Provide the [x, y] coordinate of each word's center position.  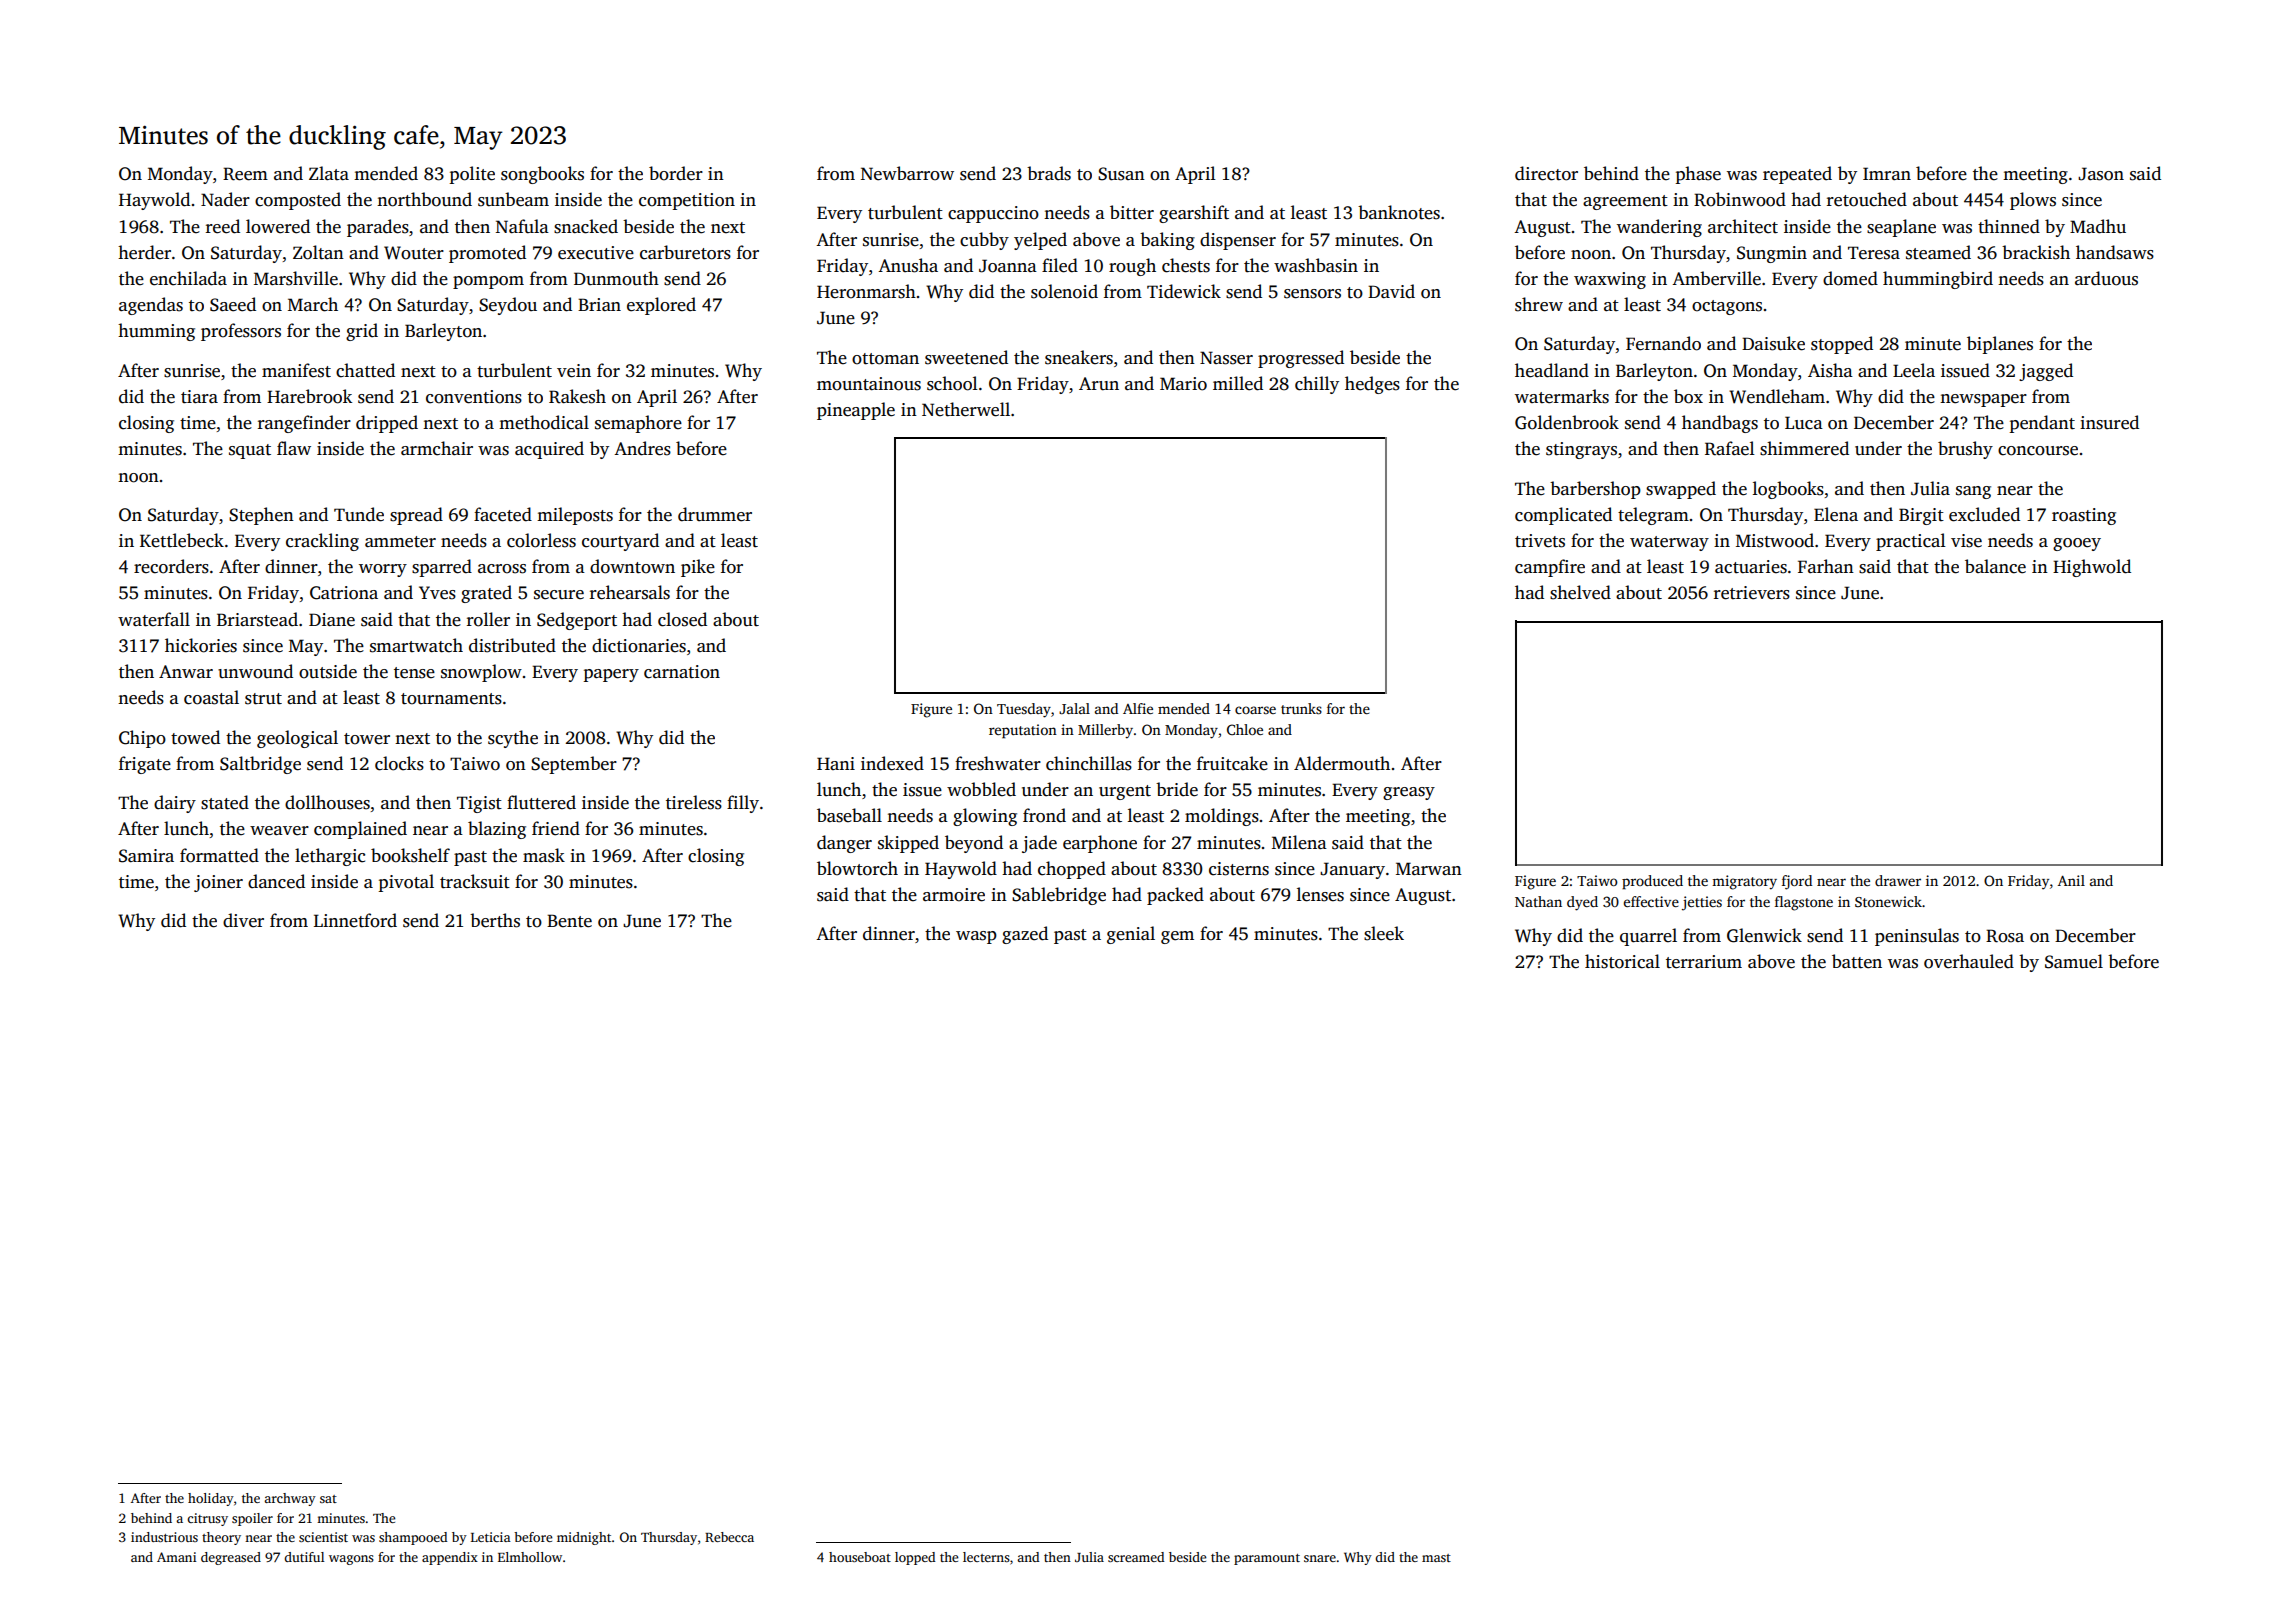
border [676, 173]
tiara [199, 397]
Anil [2071, 880]
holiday [211, 1499]
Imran [1887, 173]
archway [290, 1499]
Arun [1099, 384]
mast [1436, 1558]
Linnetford [355, 920]
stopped [1842, 345]
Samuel [2074, 961]
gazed [1025, 935]
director [1546, 173]
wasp [976, 937]
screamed [1136, 1557]
